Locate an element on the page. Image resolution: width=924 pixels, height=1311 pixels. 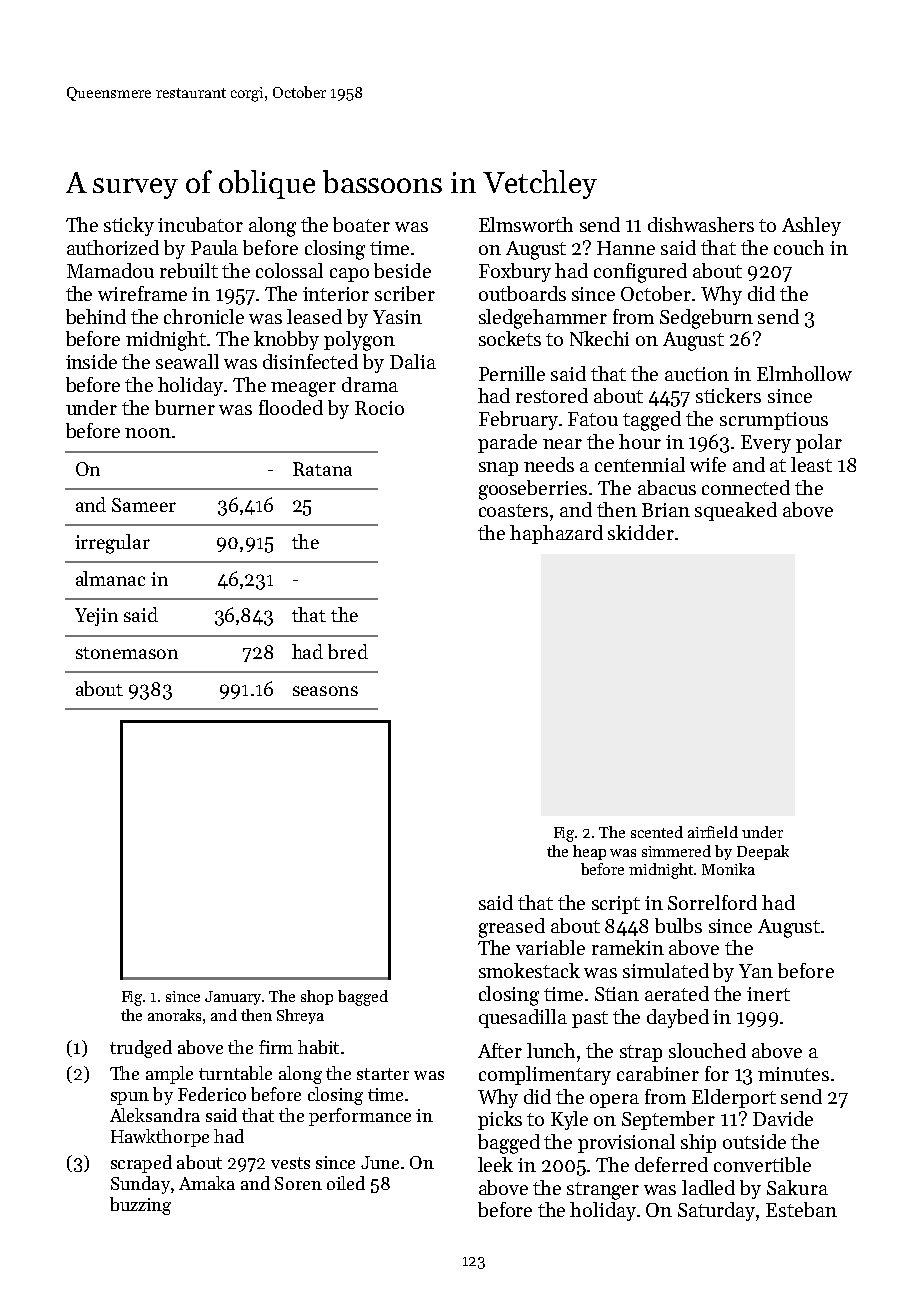
anoraks is located at coordinates (174, 1015).
